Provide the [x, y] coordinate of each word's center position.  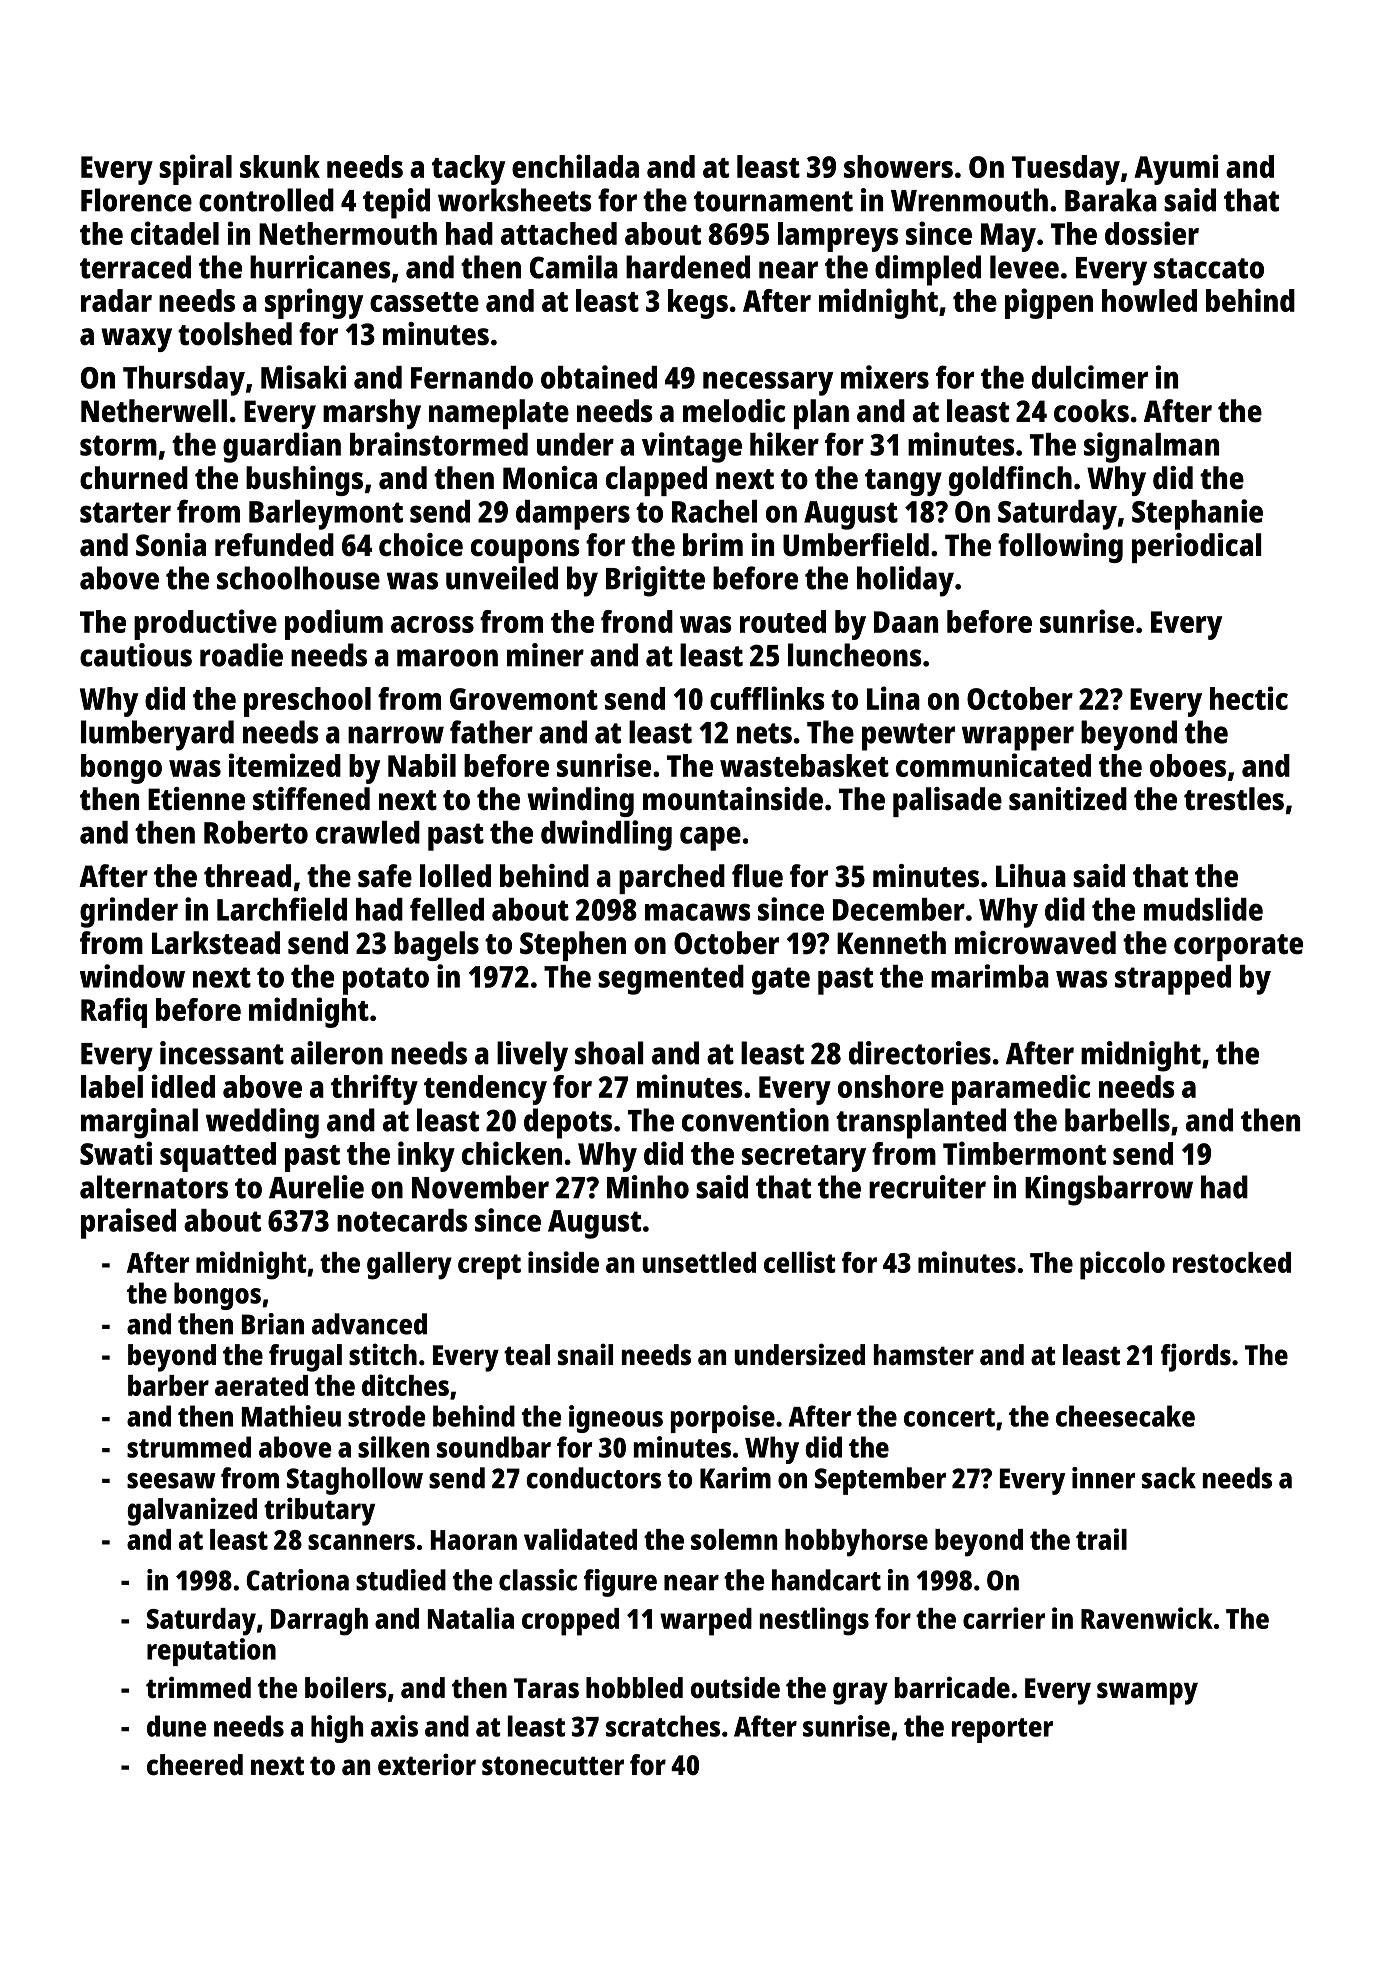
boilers [346, 1687]
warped [706, 1622]
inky [426, 1156]
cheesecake [1125, 1416]
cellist [800, 1262]
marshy [372, 414]
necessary [768, 383]
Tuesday [1066, 170]
